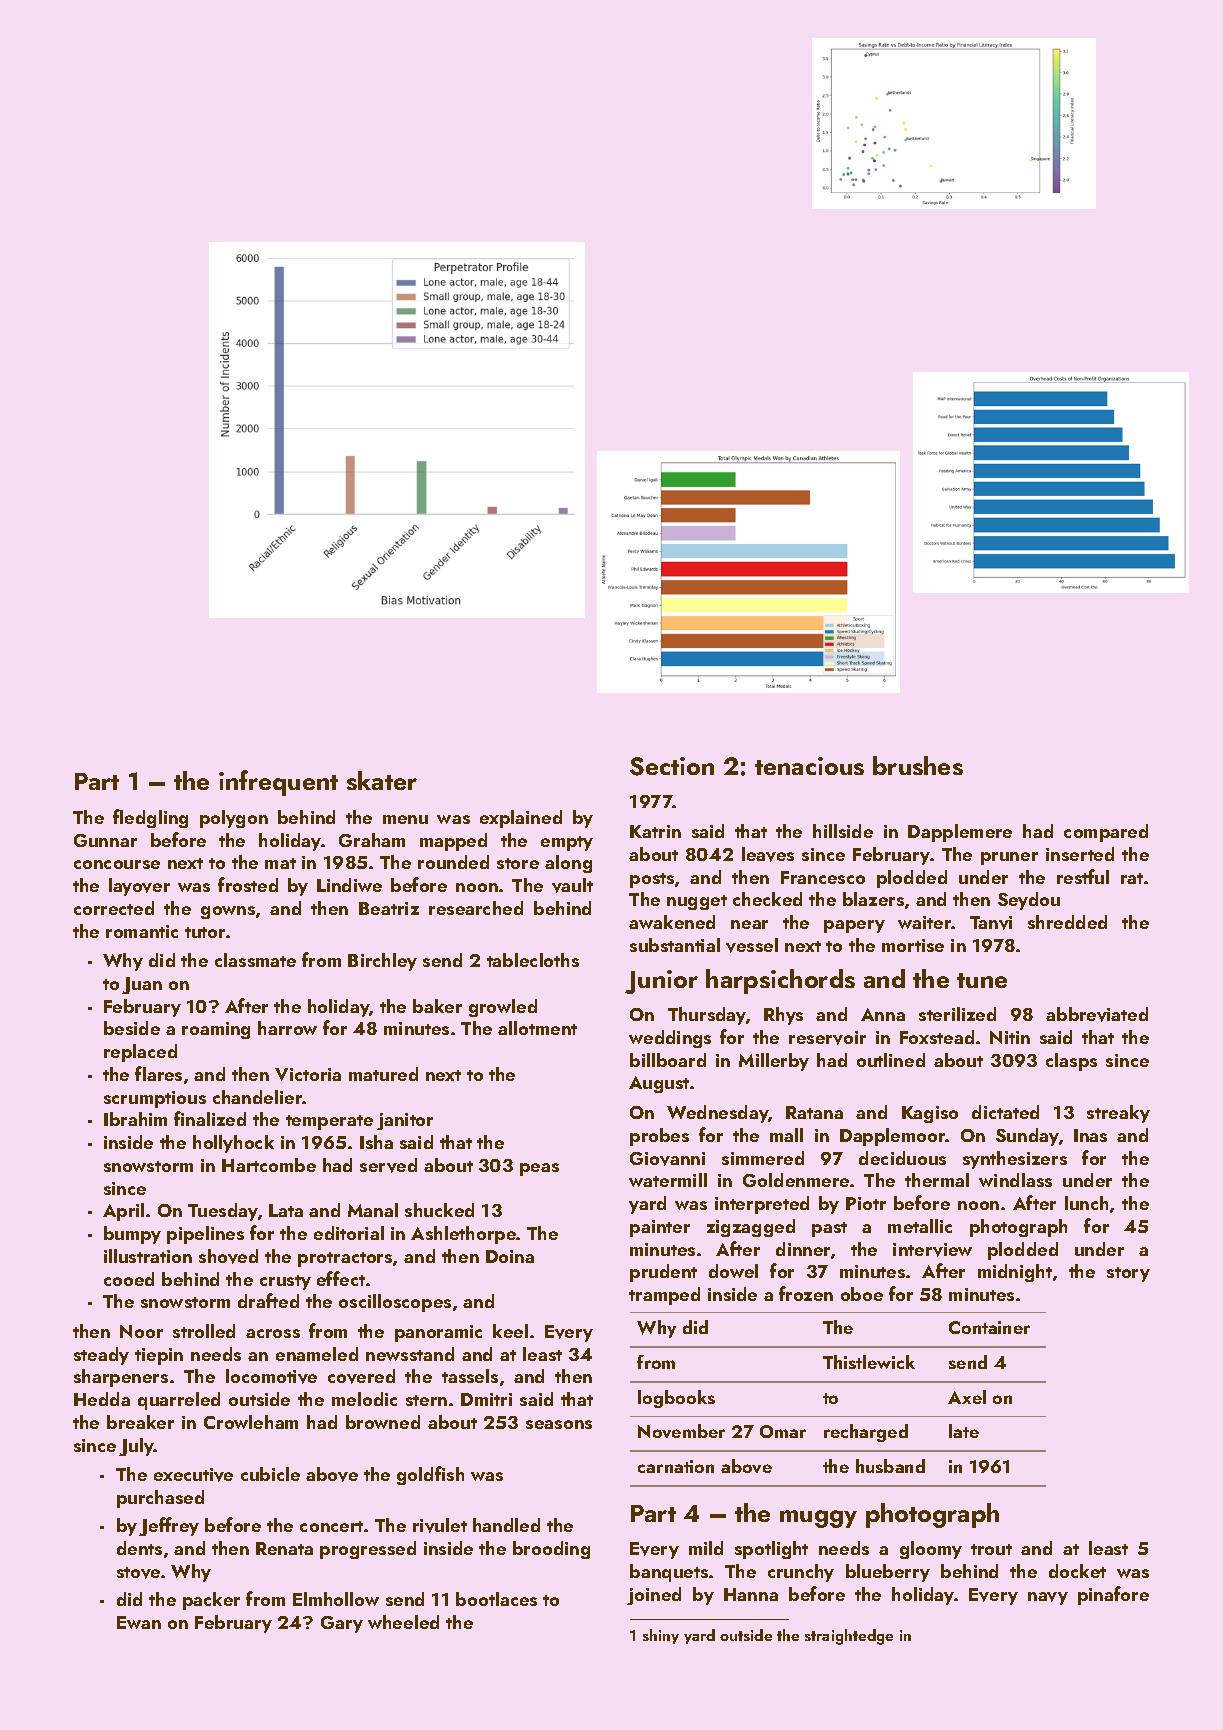 The width and height of the screenshot is (1223, 1730). I want to click on Piotr, so click(866, 1203).
